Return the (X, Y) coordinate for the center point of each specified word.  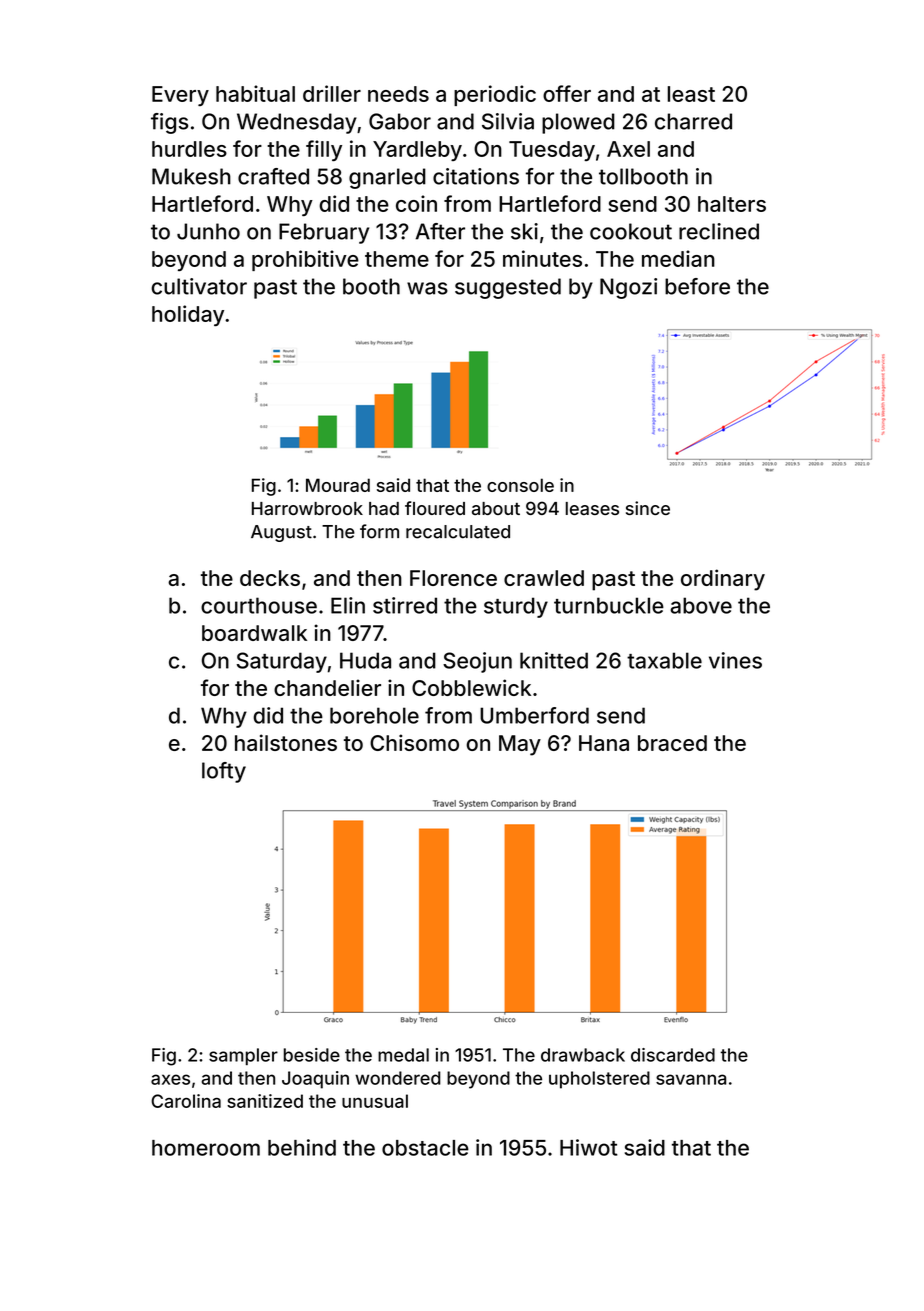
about (496, 508)
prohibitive (305, 260)
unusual (375, 1101)
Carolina (186, 1101)
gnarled (387, 178)
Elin (348, 605)
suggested (508, 288)
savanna (691, 1079)
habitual (255, 93)
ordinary (723, 580)
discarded (673, 1055)
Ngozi (628, 288)
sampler (243, 1056)
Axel (628, 149)
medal (403, 1055)
